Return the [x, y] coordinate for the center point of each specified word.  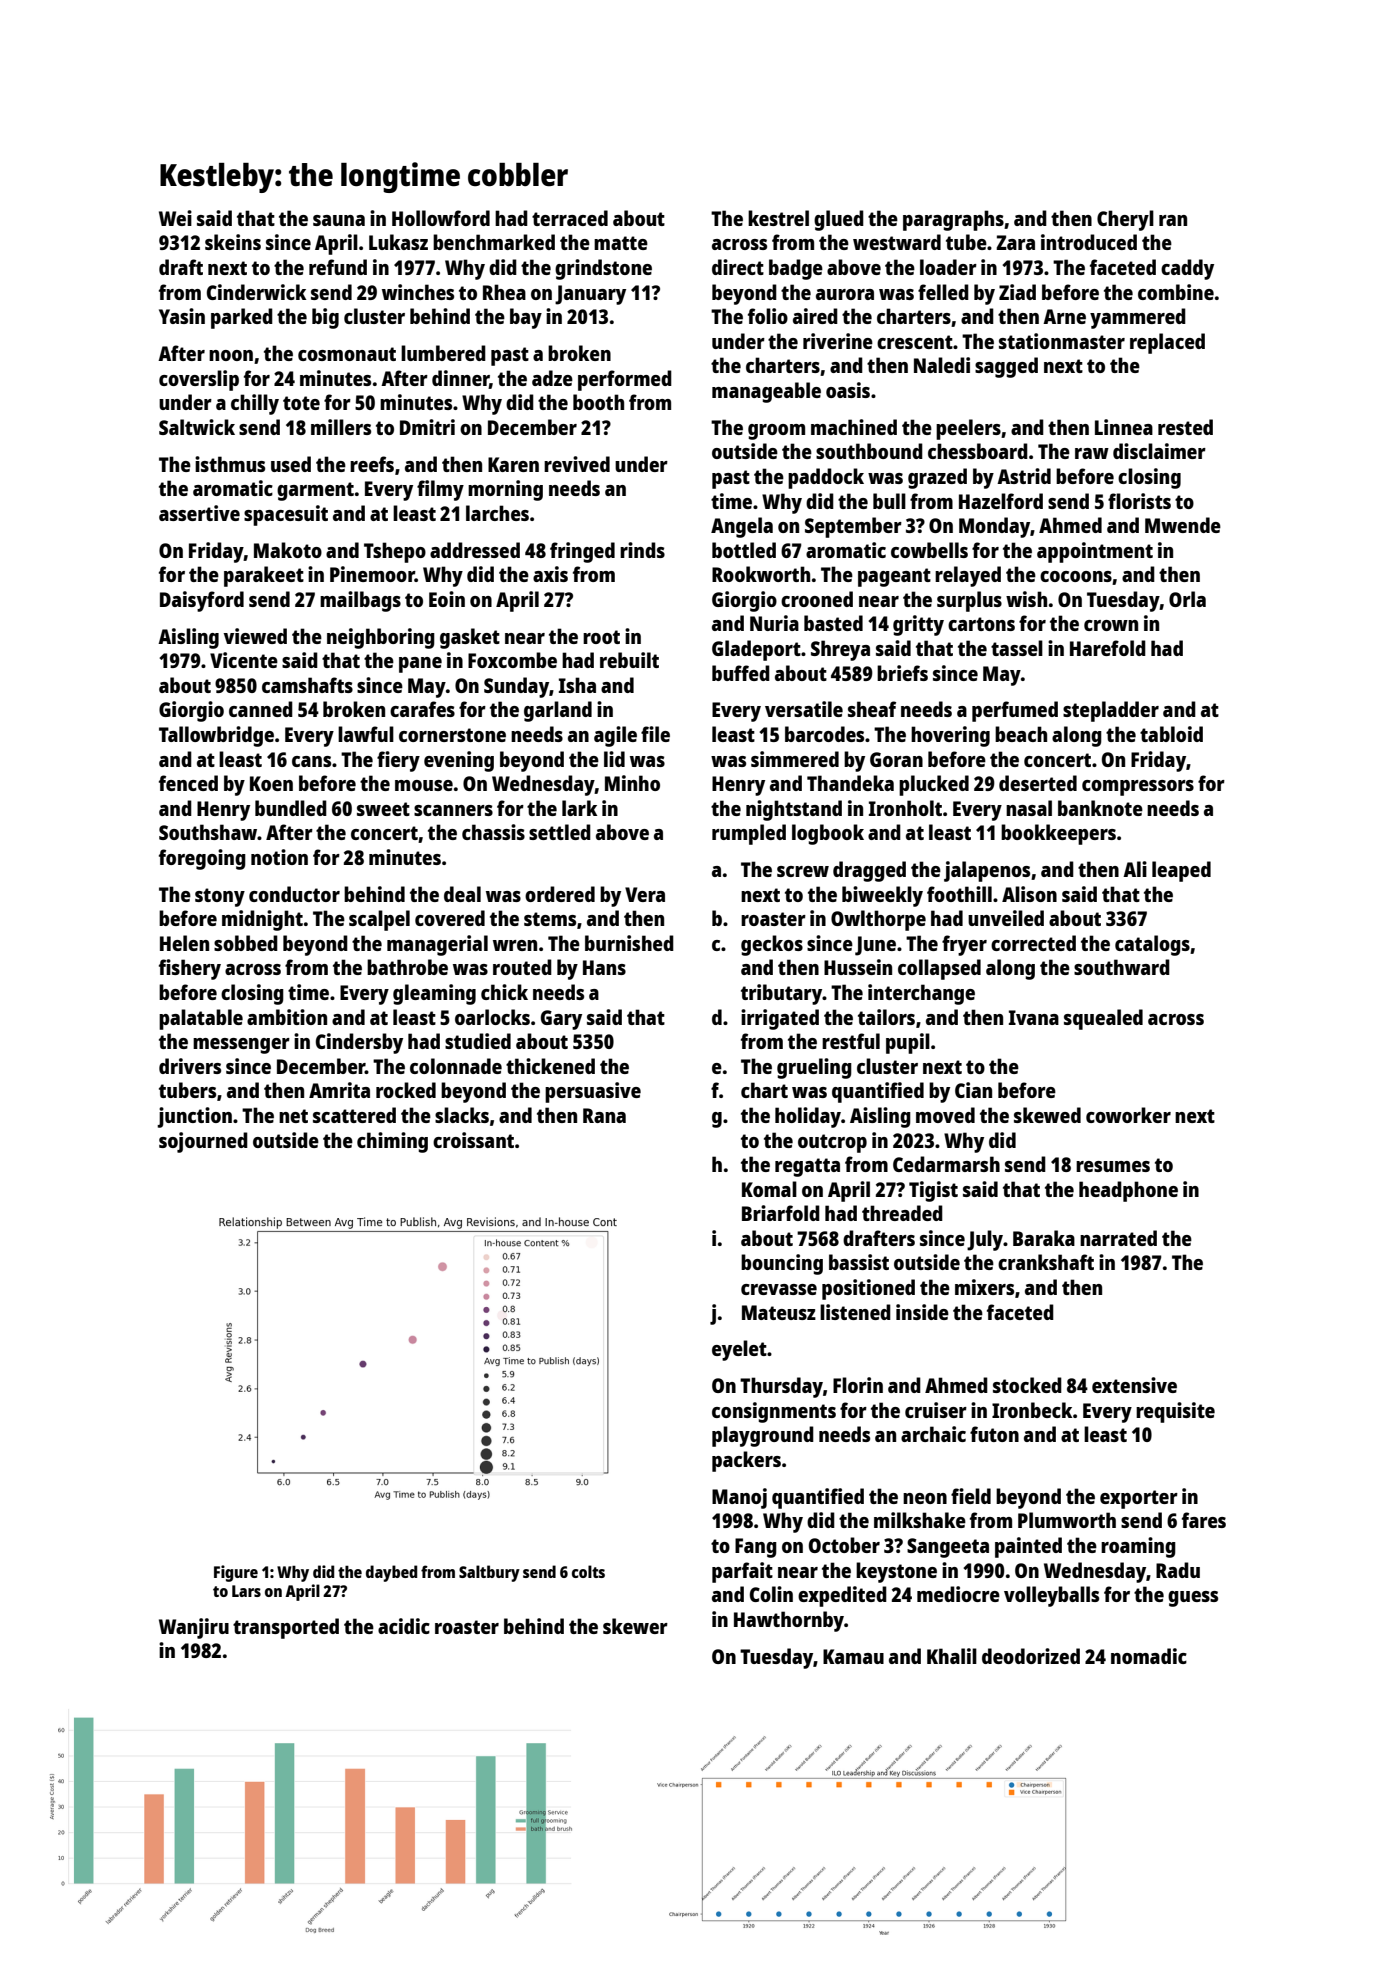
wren [515, 945]
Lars [246, 1591]
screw [803, 871]
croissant [473, 1140]
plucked [934, 785]
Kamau [853, 1656]
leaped [1181, 871]
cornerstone [452, 735]
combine [1176, 292]
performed [625, 380]
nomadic [1149, 1656]
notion [279, 857]
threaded [902, 1213]
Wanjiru [194, 1628]
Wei [175, 218]
